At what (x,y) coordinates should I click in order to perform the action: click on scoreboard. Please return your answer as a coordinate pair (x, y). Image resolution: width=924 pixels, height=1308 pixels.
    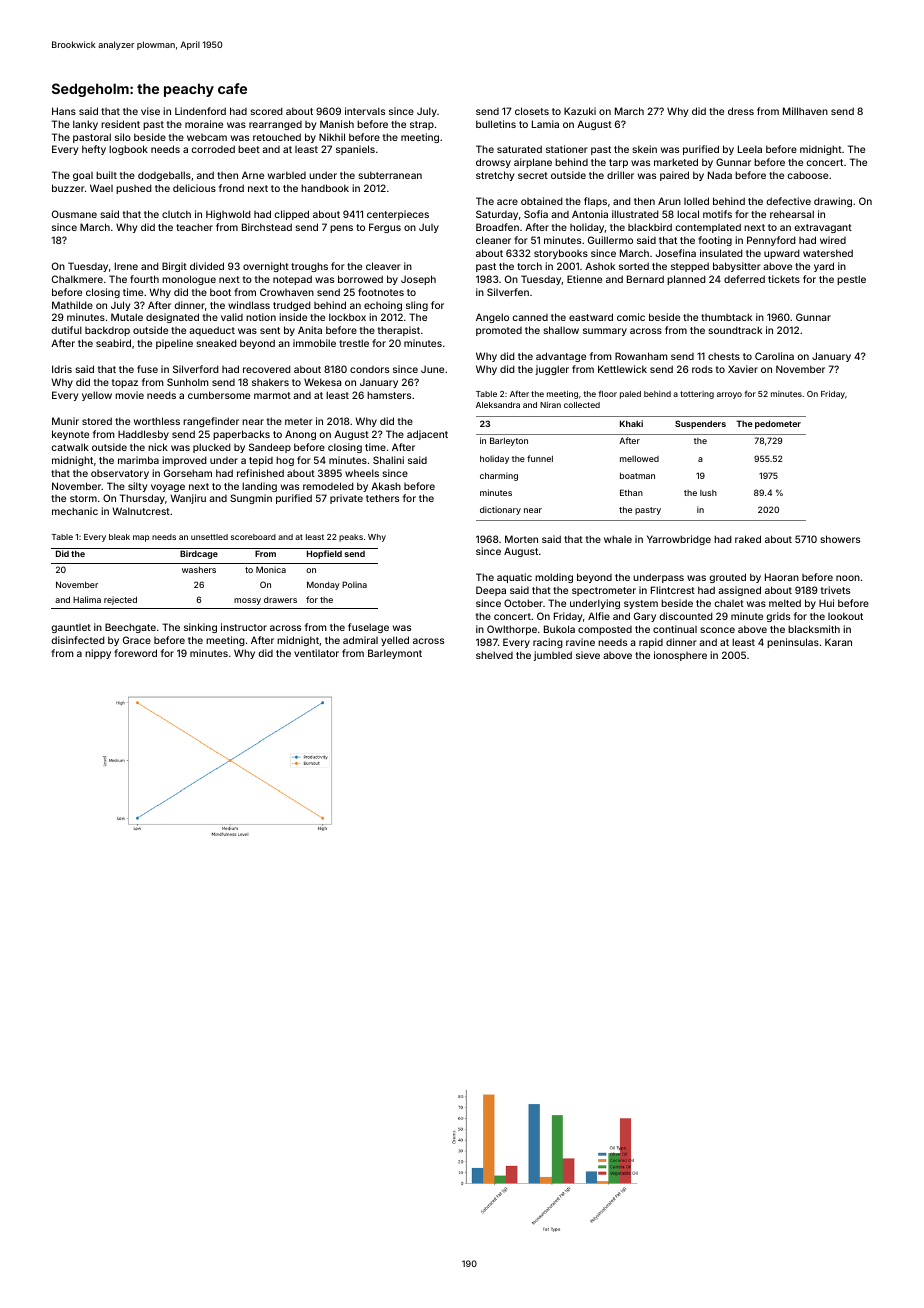
    Looking at the image, I should click on (253, 537).
